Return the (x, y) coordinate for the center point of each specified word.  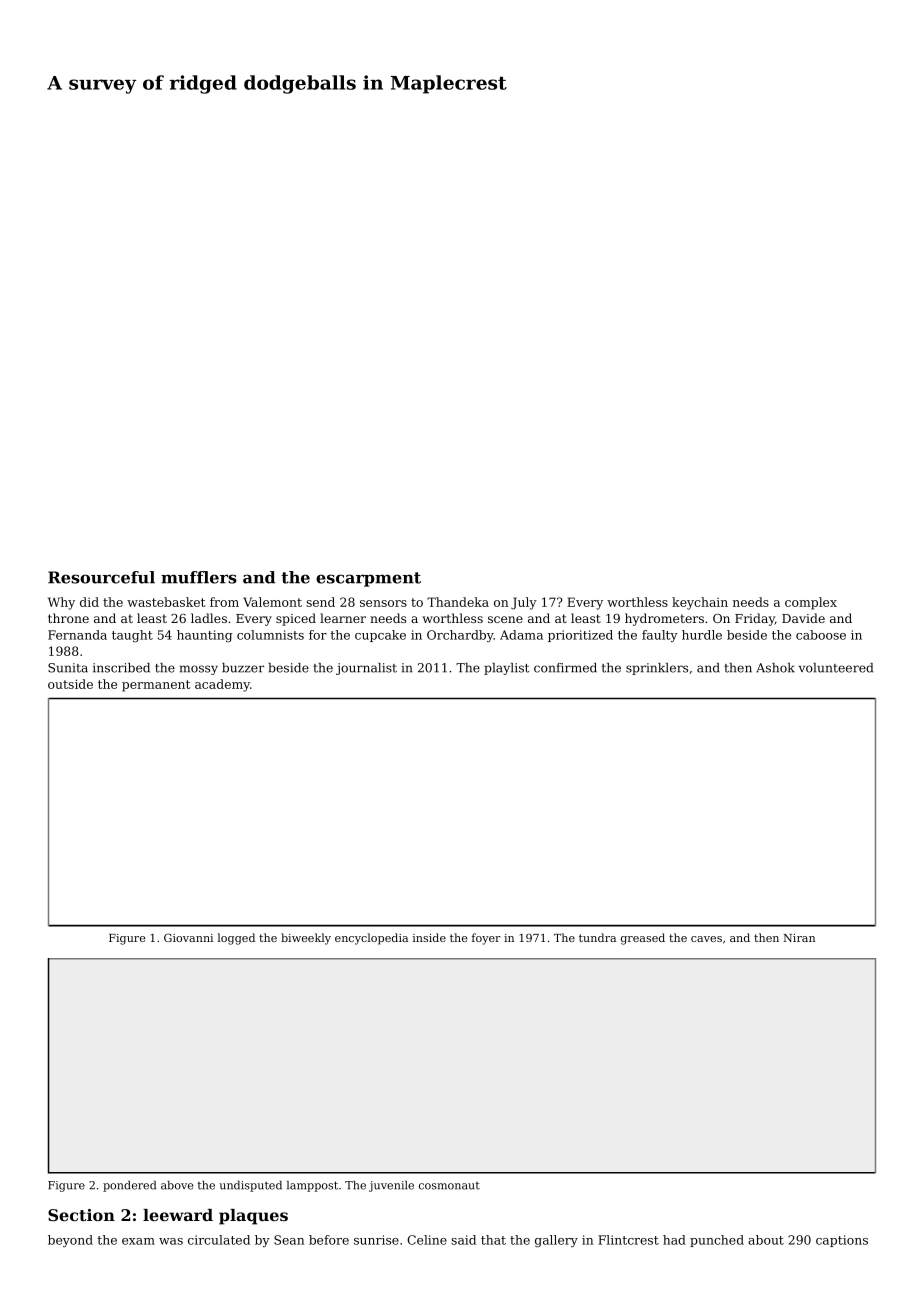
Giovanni (188, 937)
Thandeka (458, 602)
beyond (70, 1241)
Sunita (68, 668)
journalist (366, 669)
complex (811, 603)
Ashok (775, 668)
